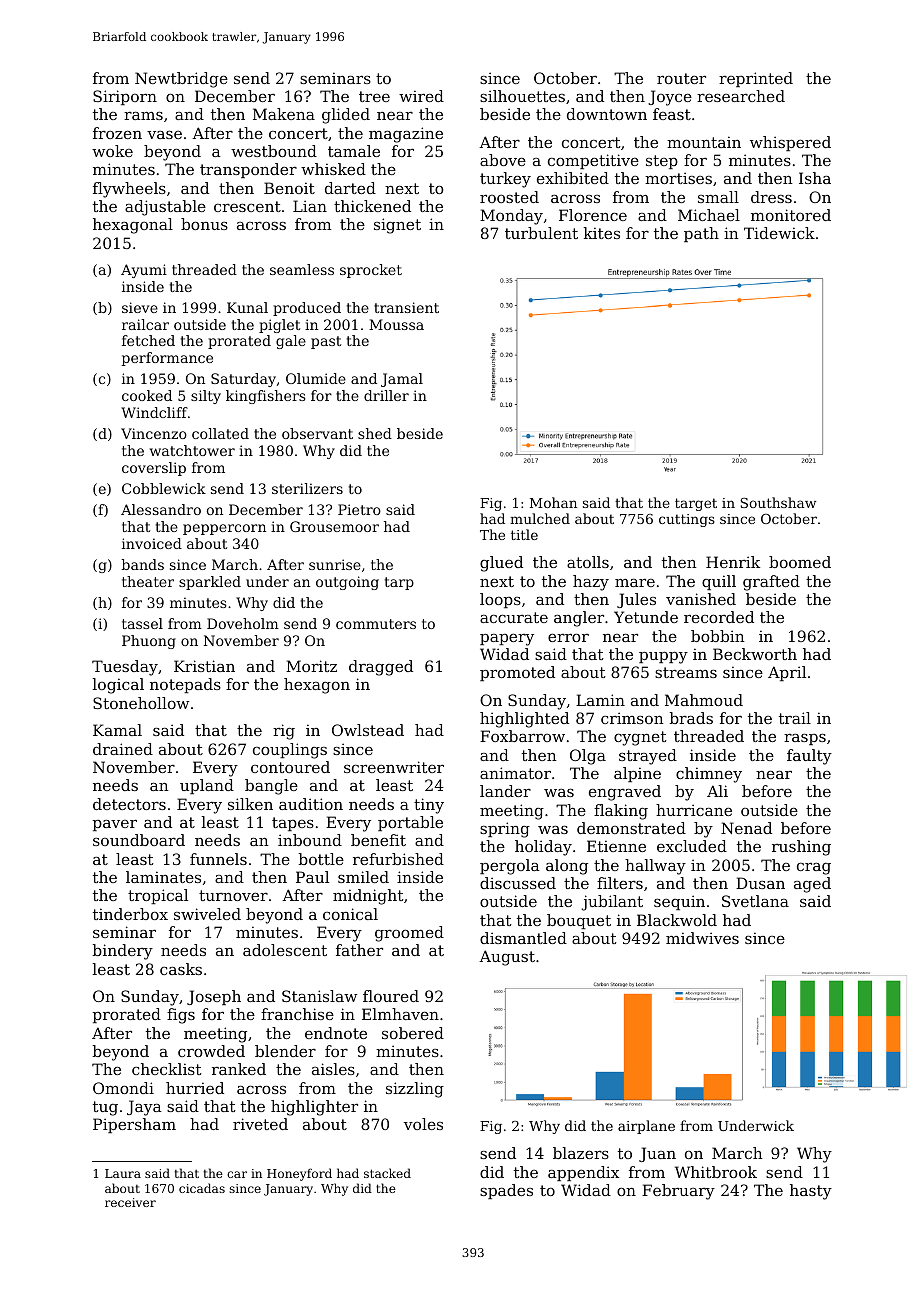  What do you see at coordinates (779, 233) in the page?
I see `Tidewick` at bounding box center [779, 233].
